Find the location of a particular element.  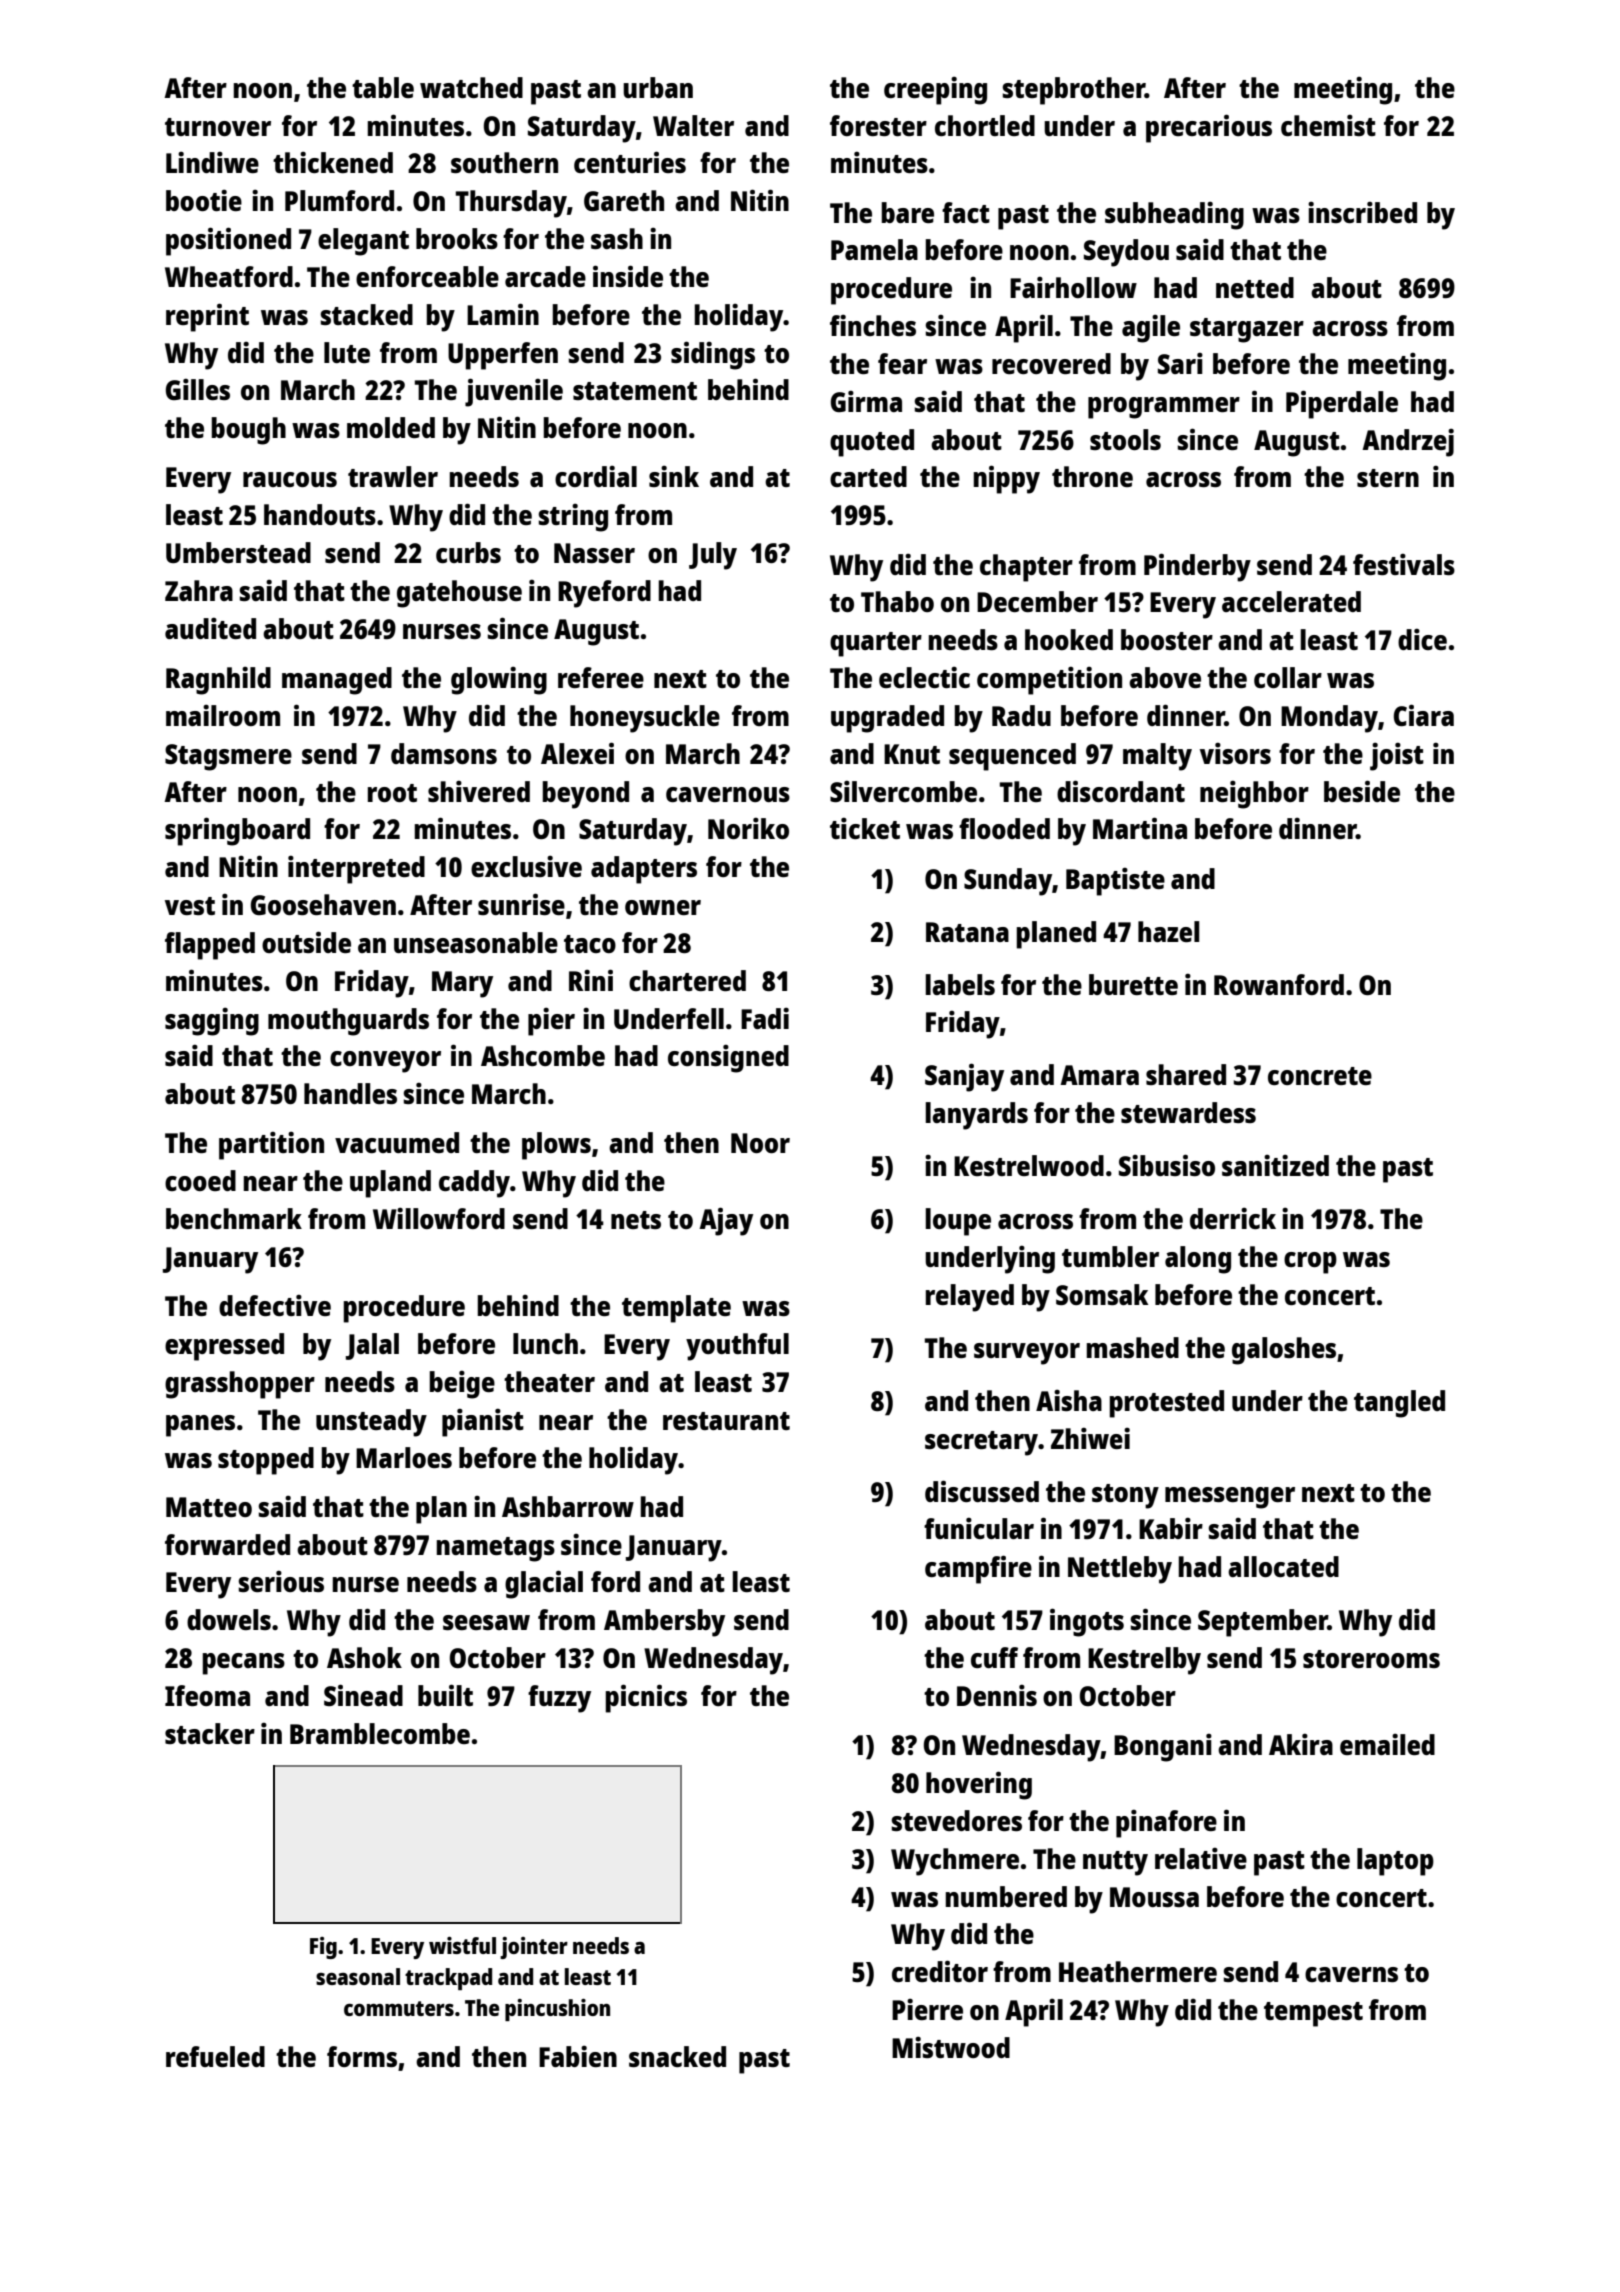

forms is located at coordinates (362, 2056).
